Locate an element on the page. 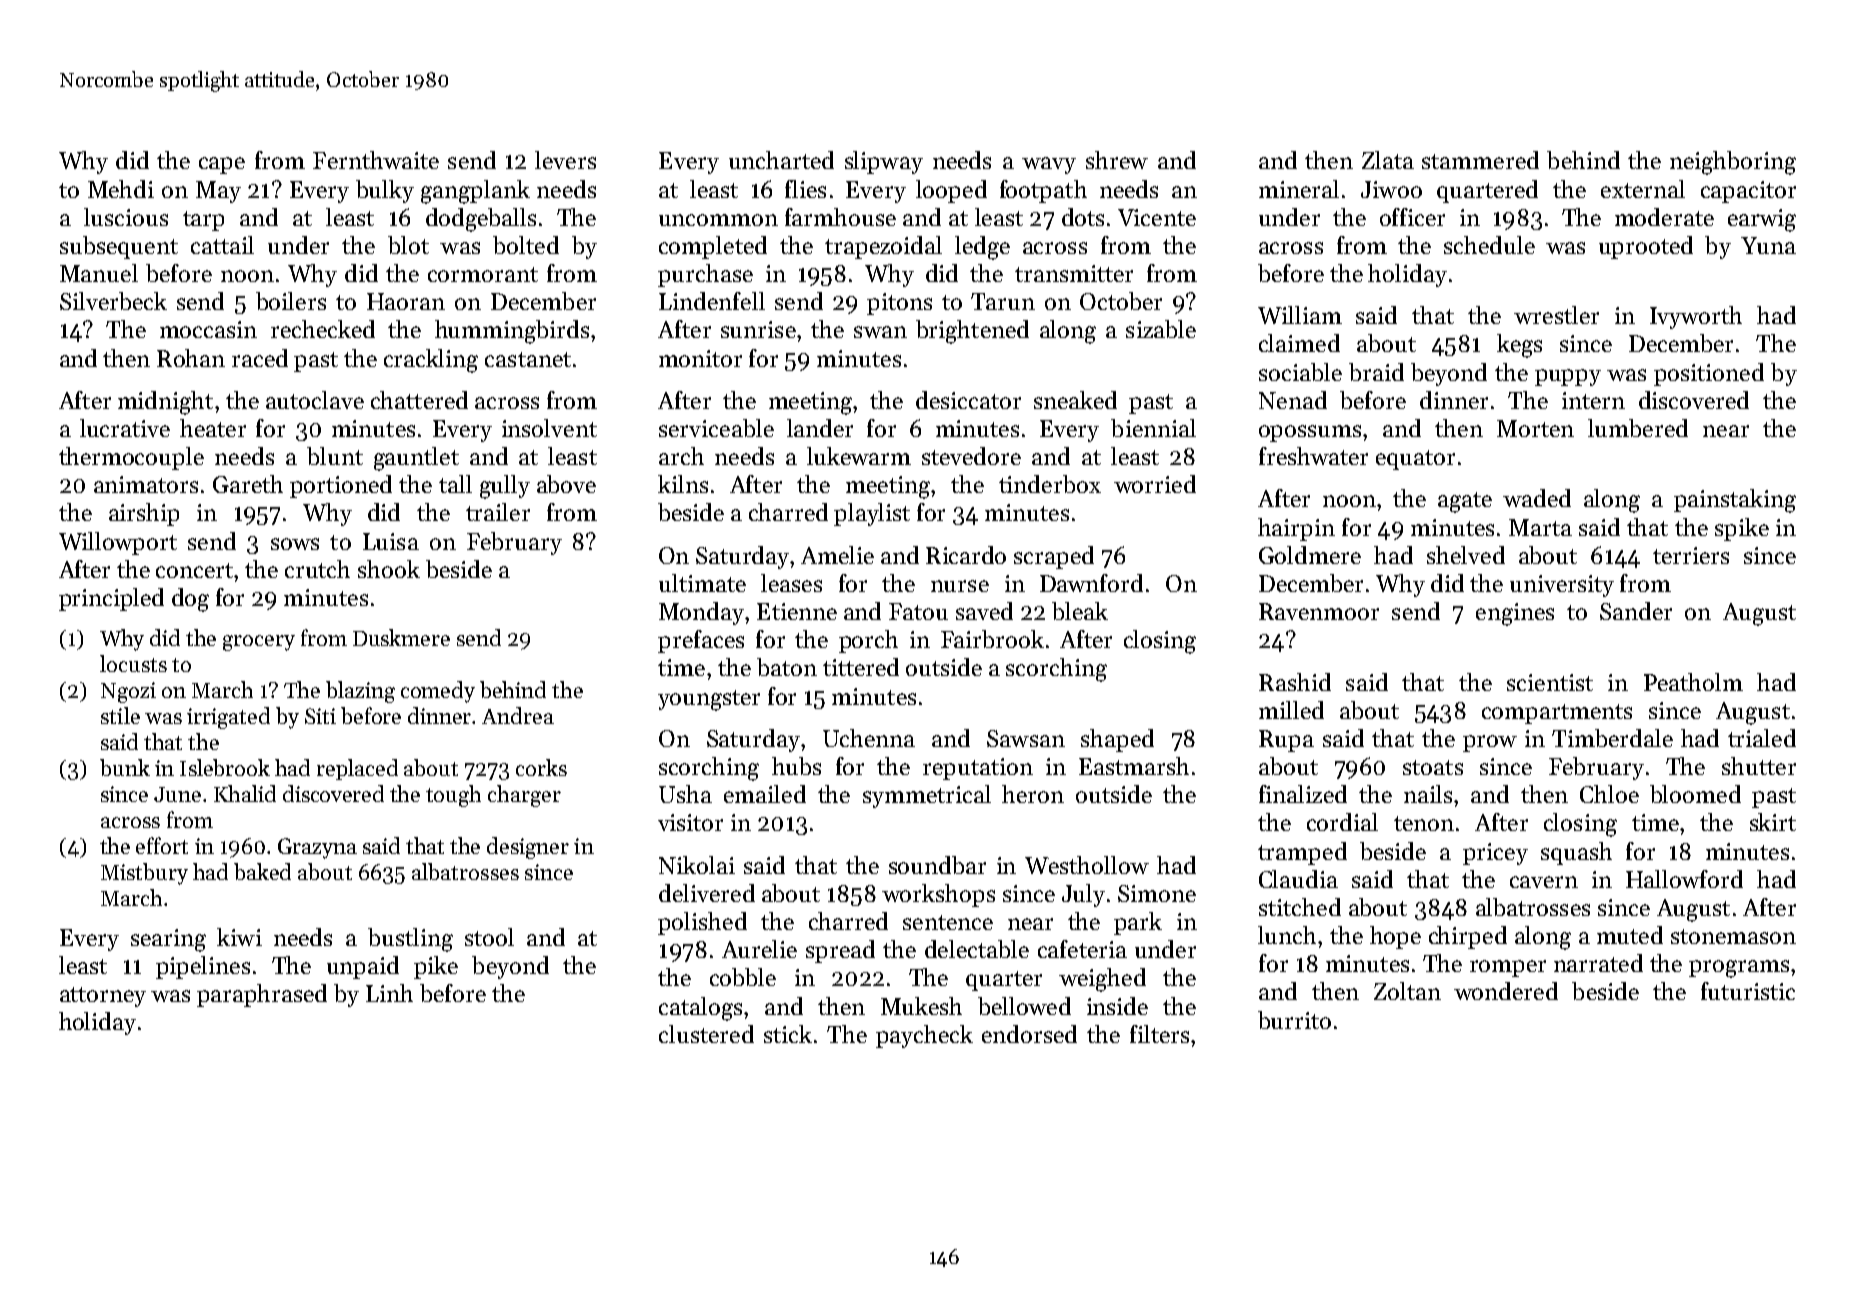  serviceable is located at coordinates (716, 428).
